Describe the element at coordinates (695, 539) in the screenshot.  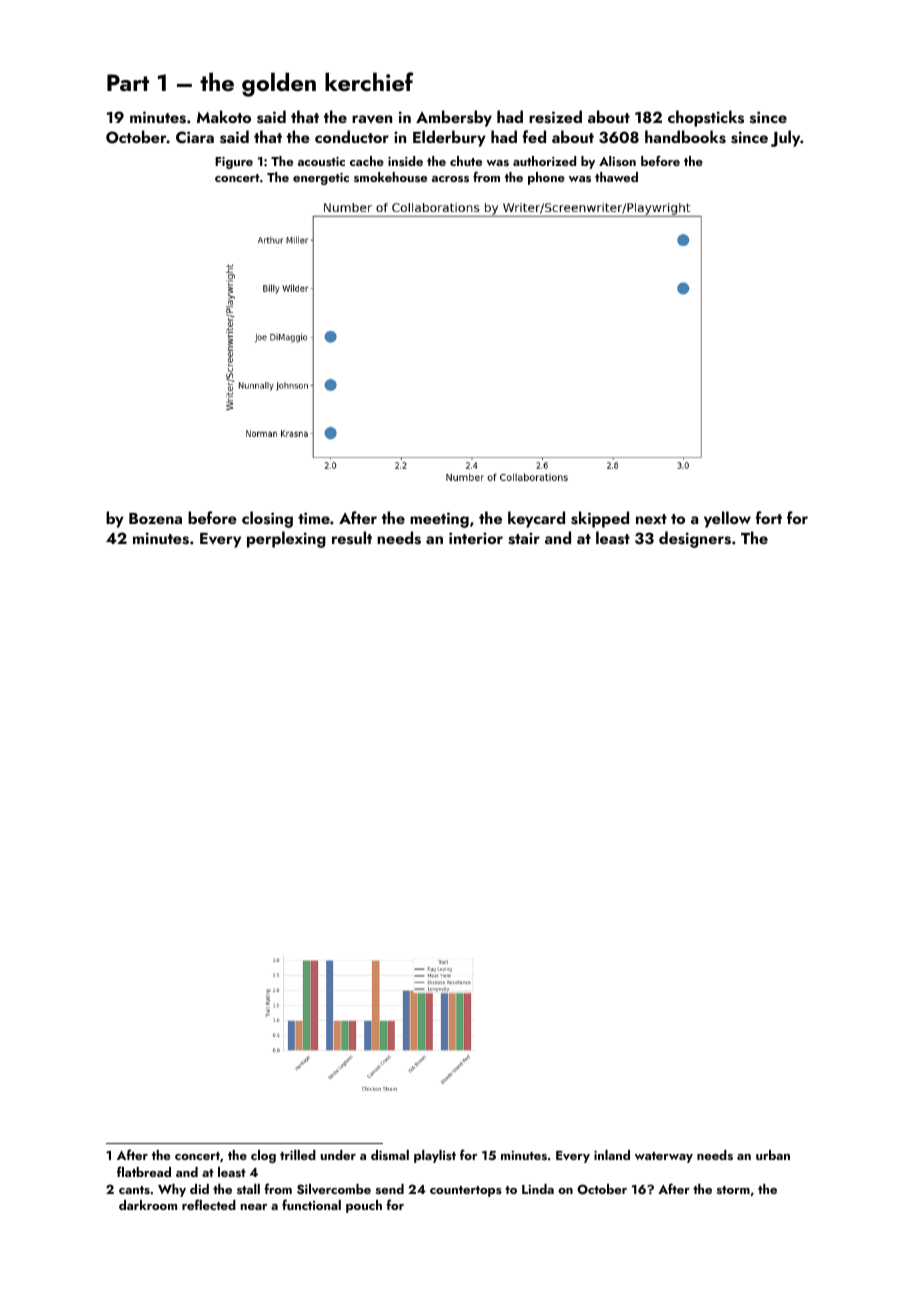
I see `designers` at that location.
